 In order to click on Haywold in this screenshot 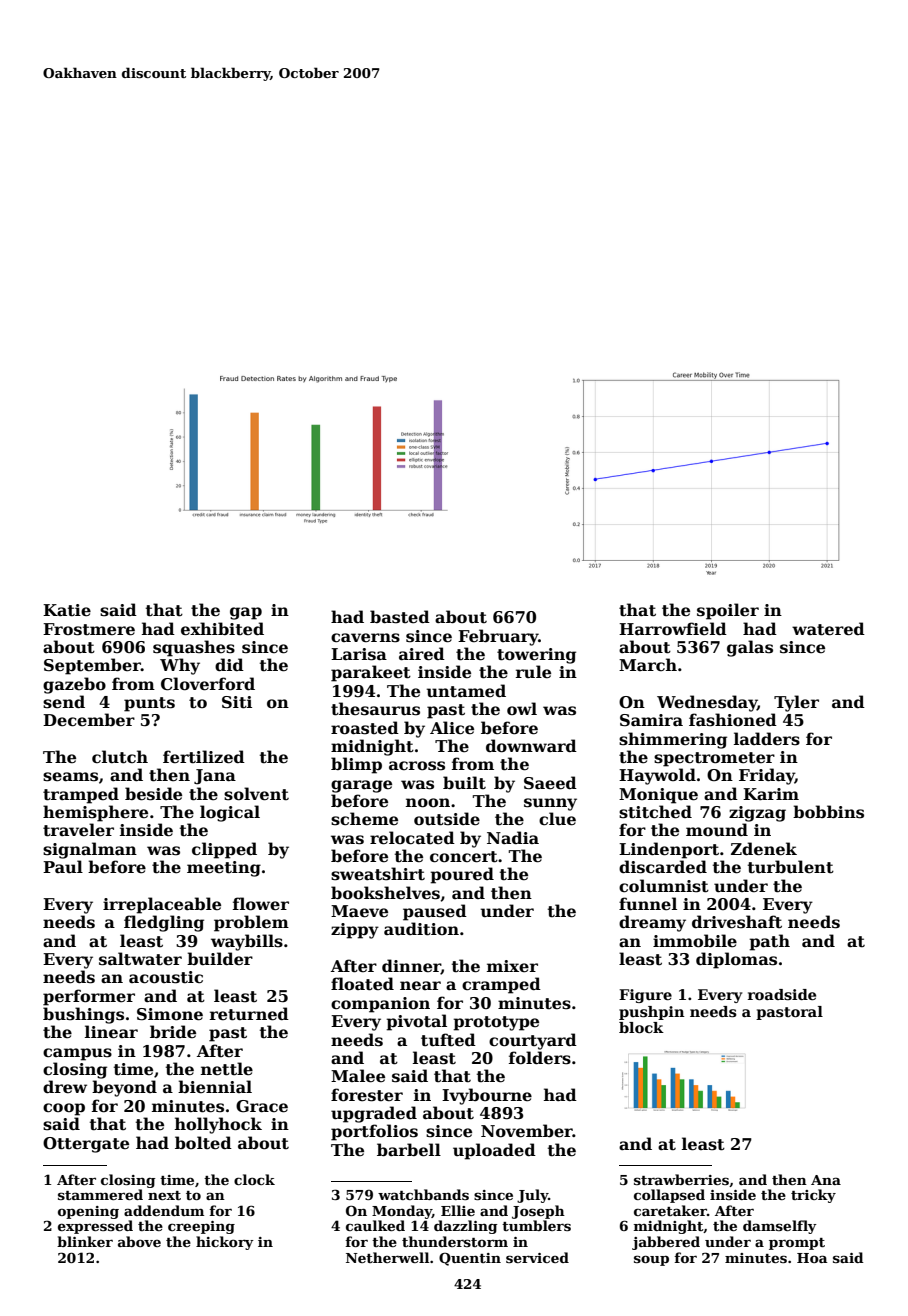, I will do `click(657, 776)`.
